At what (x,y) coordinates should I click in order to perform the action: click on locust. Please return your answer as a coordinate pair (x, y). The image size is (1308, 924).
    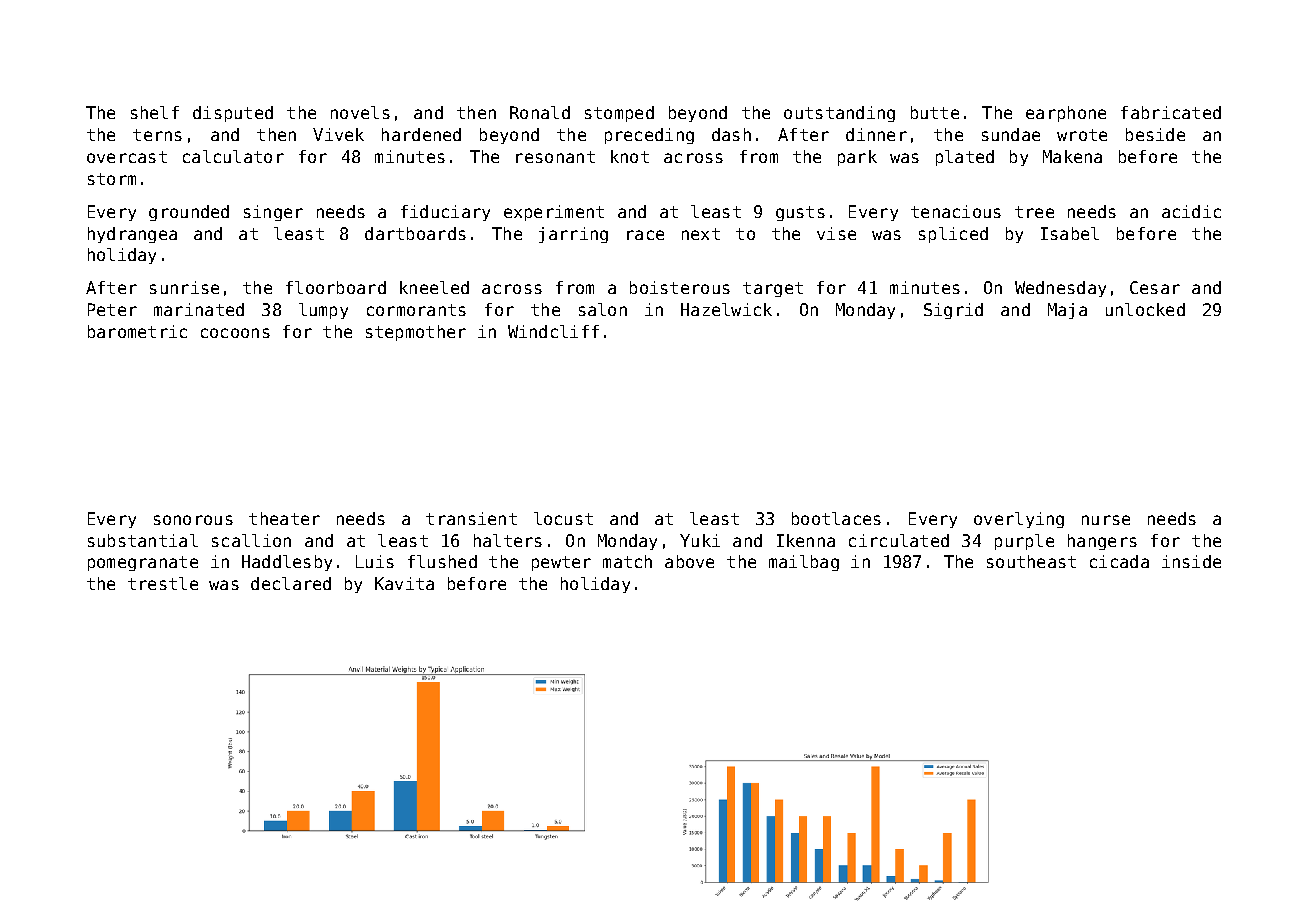
    Looking at the image, I should click on (563, 518).
